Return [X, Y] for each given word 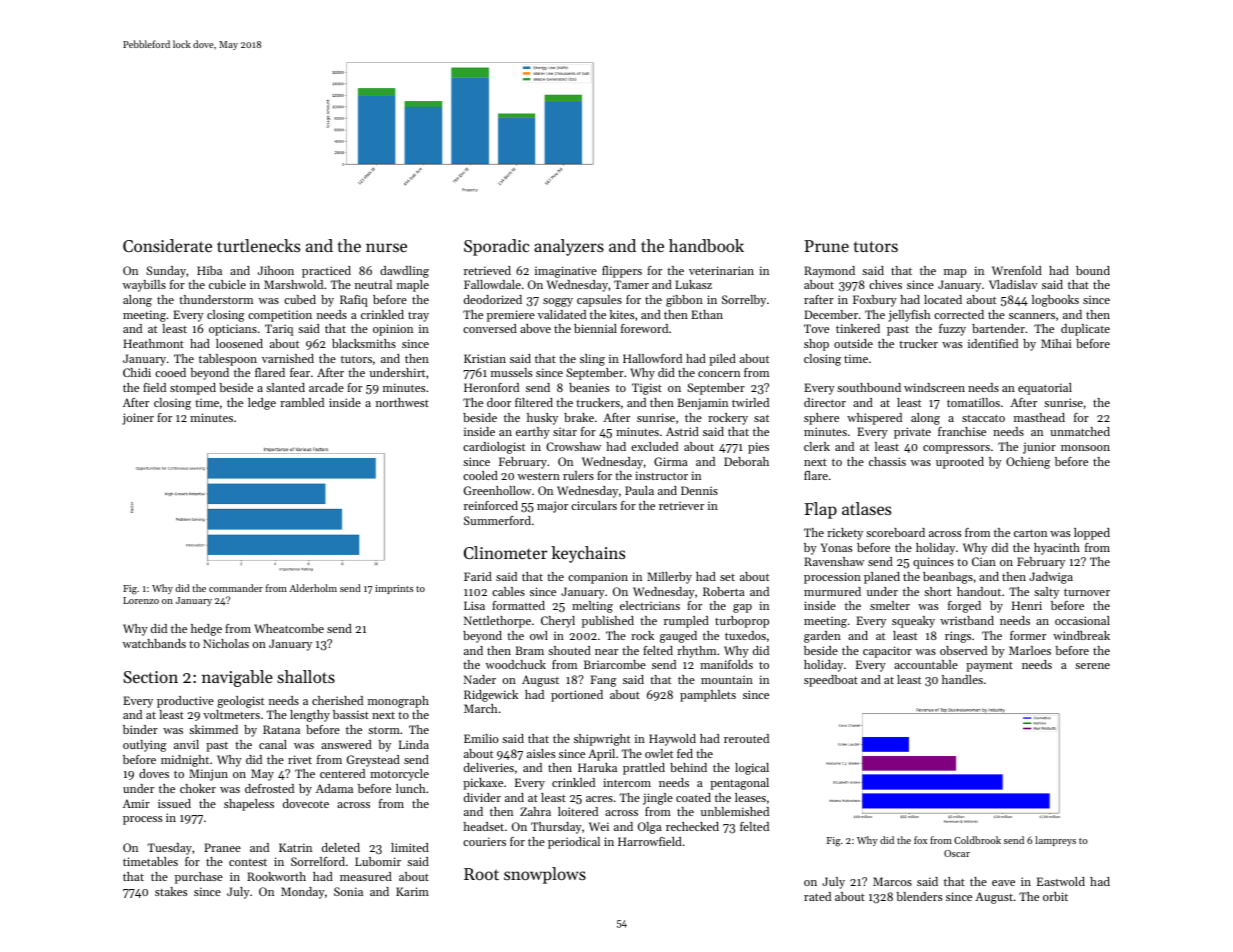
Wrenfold [1017, 270]
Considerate [167, 245]
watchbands [154, 643]
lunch [410, 788]
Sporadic [496, 247]
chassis [887, 461]
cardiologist [494, 448]
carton [1030, 533]
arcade [326, 387]
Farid [478, 576]
